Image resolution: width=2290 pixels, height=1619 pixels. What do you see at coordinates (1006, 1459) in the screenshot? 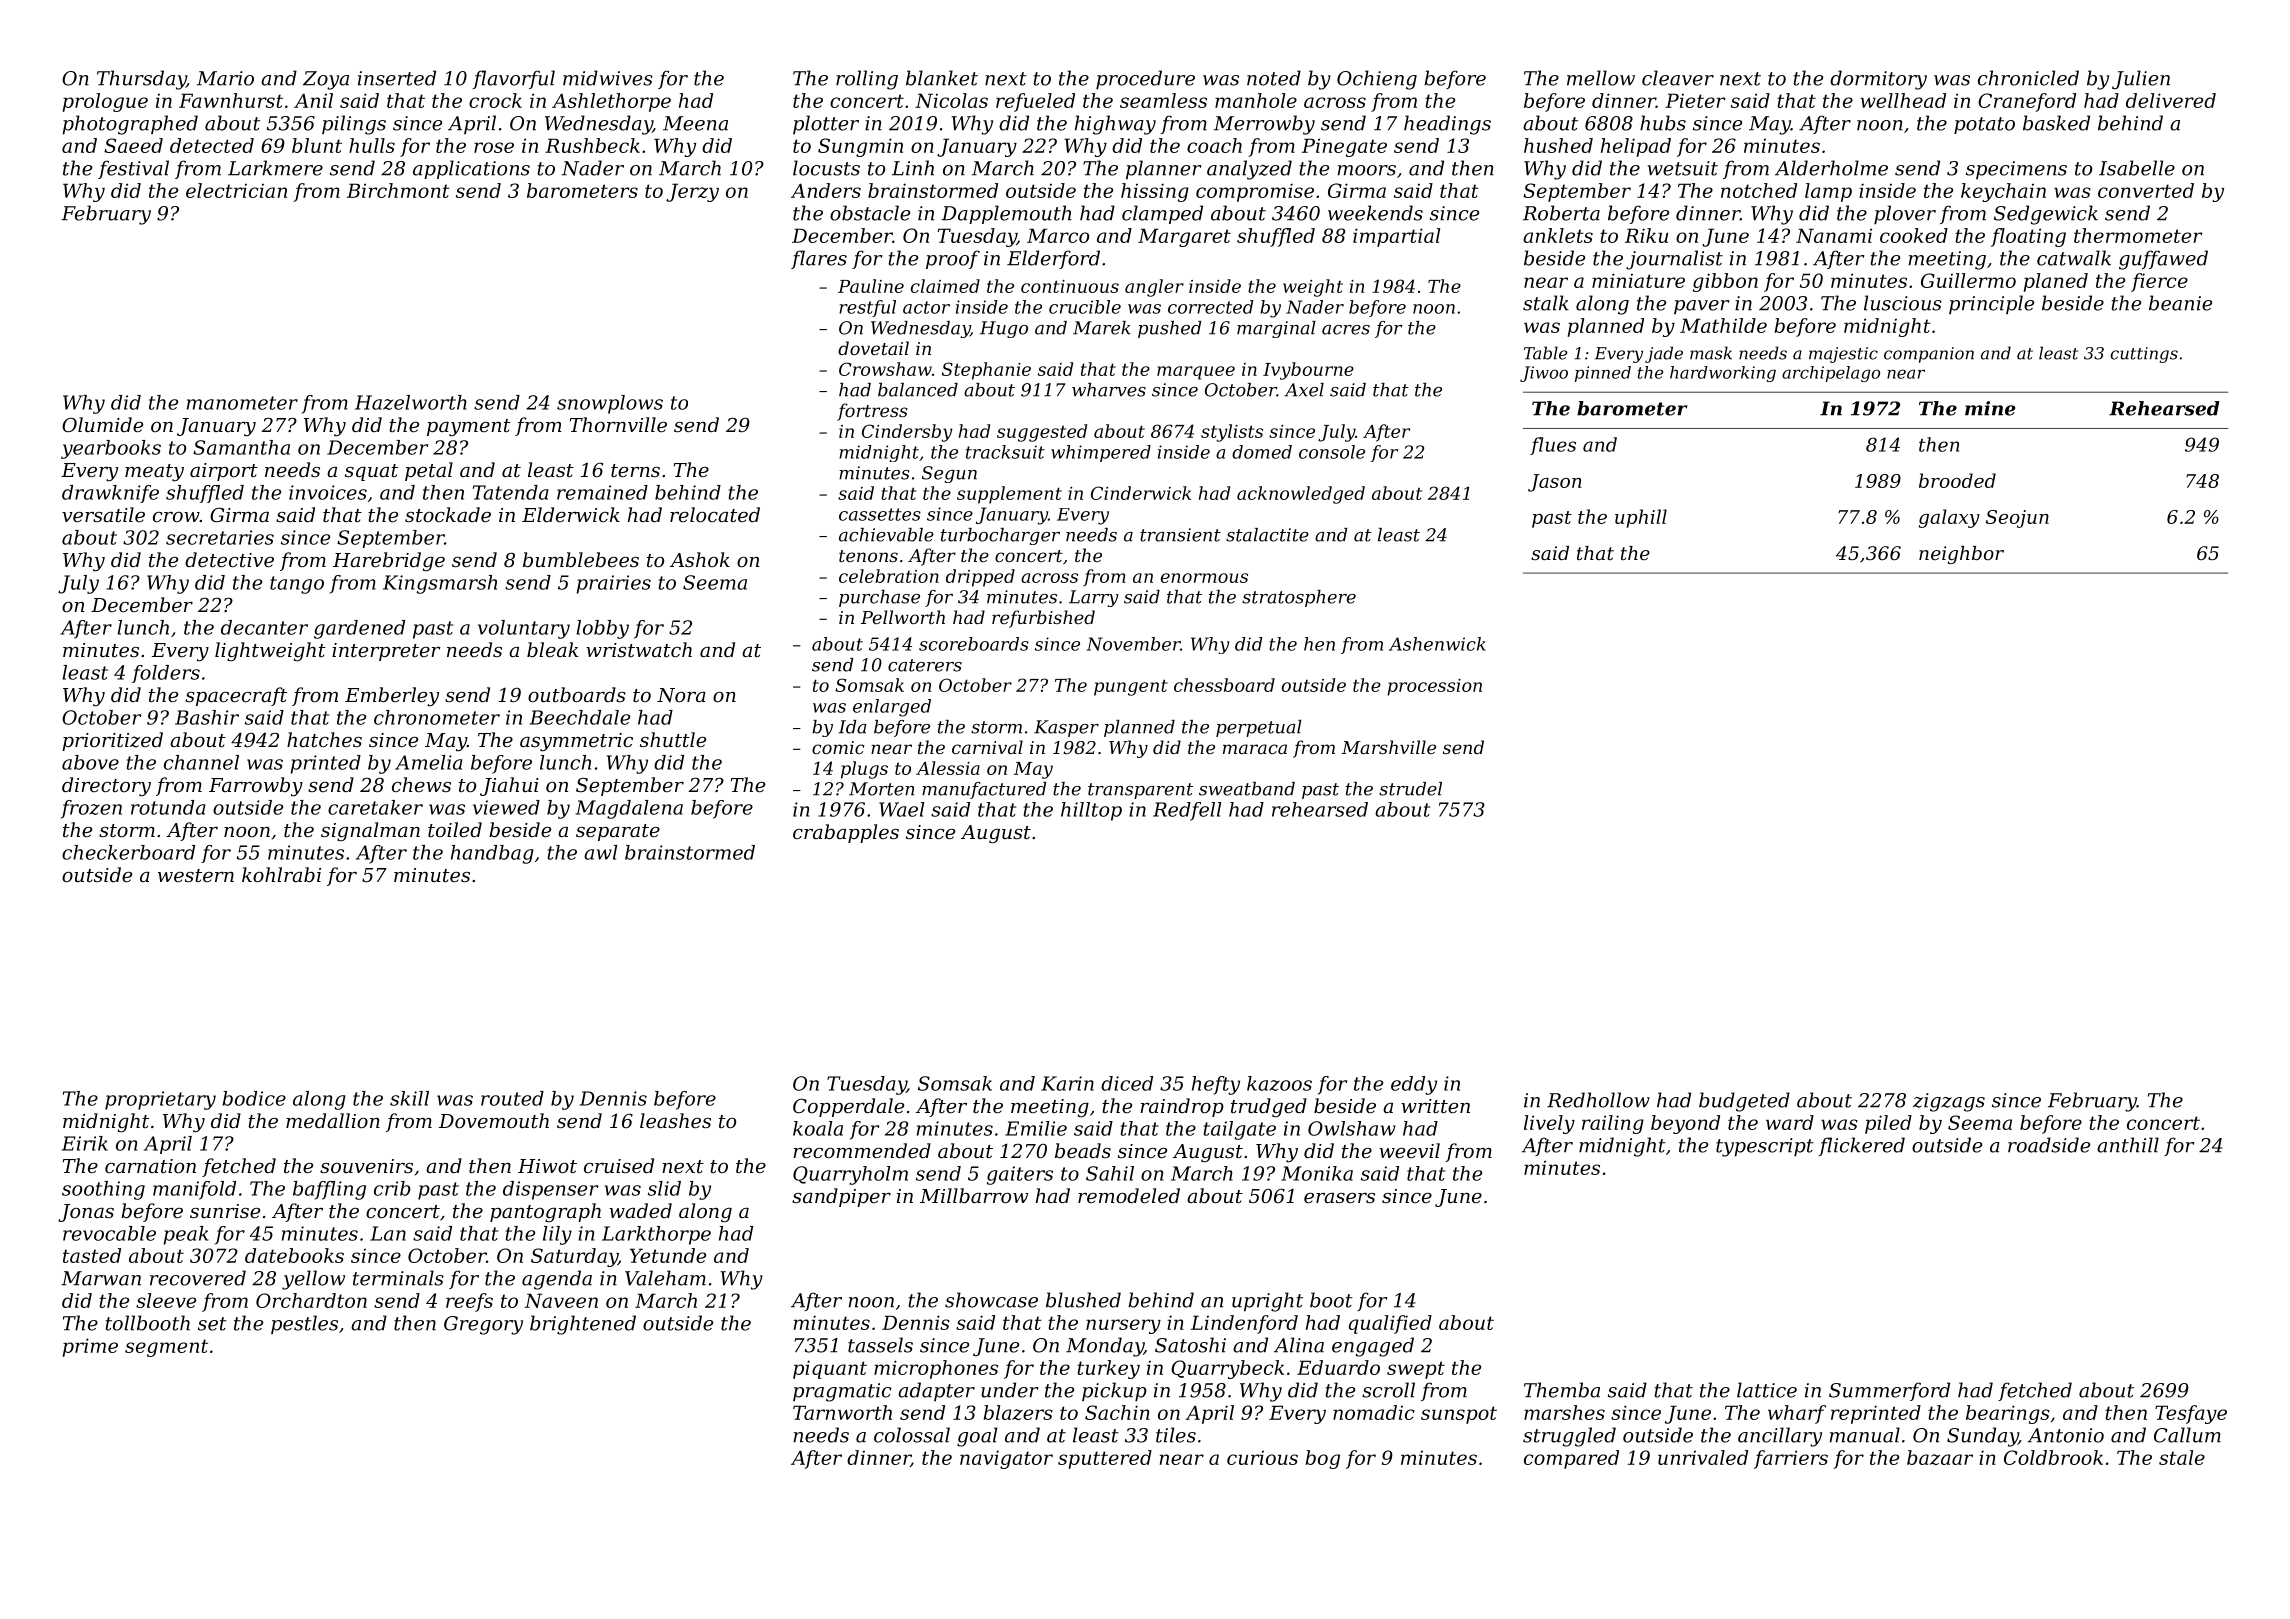
I see `navigator` at bounding box center [1006, 1459].
